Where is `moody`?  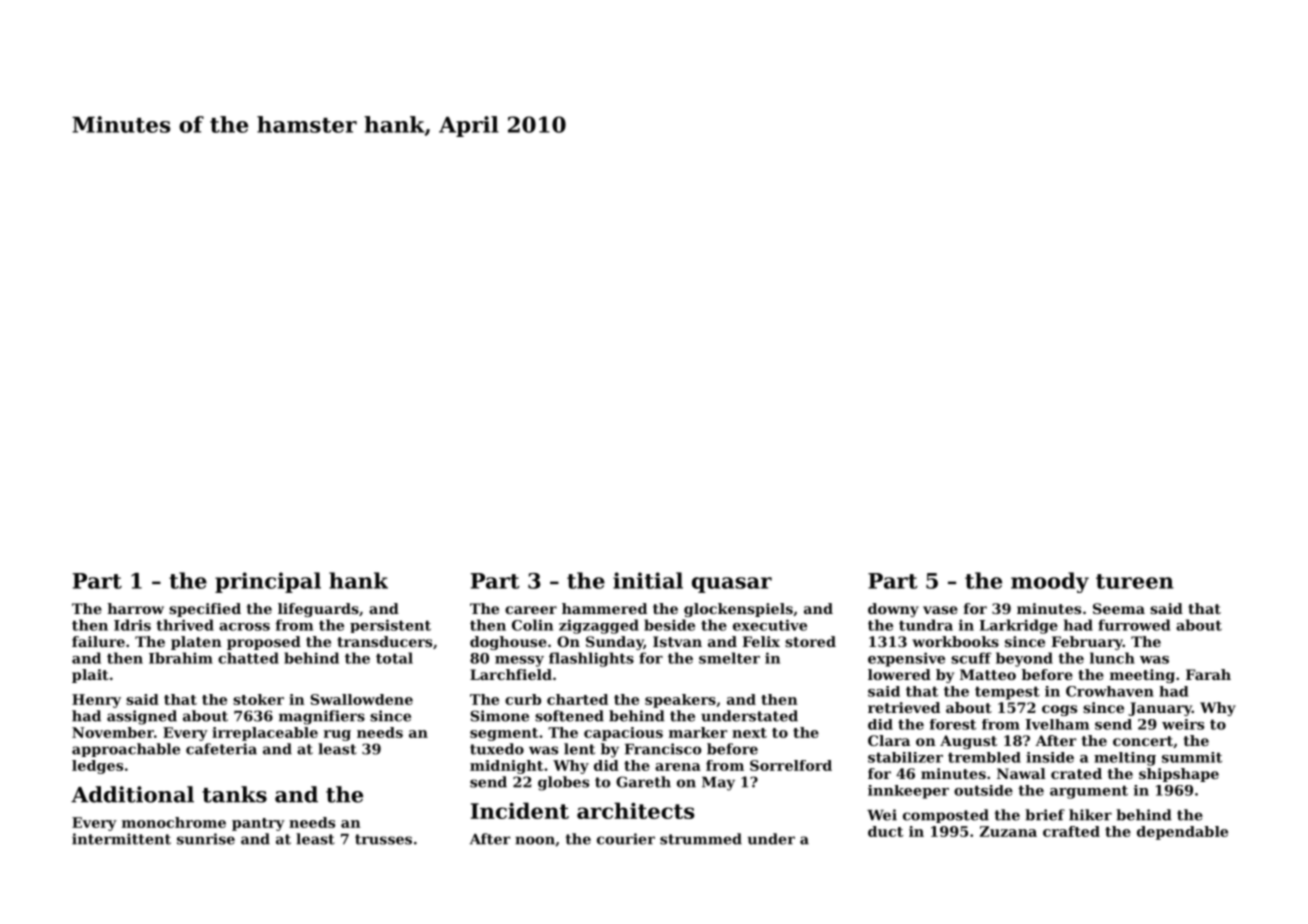 moody is located at coordinates (1050, 582).
